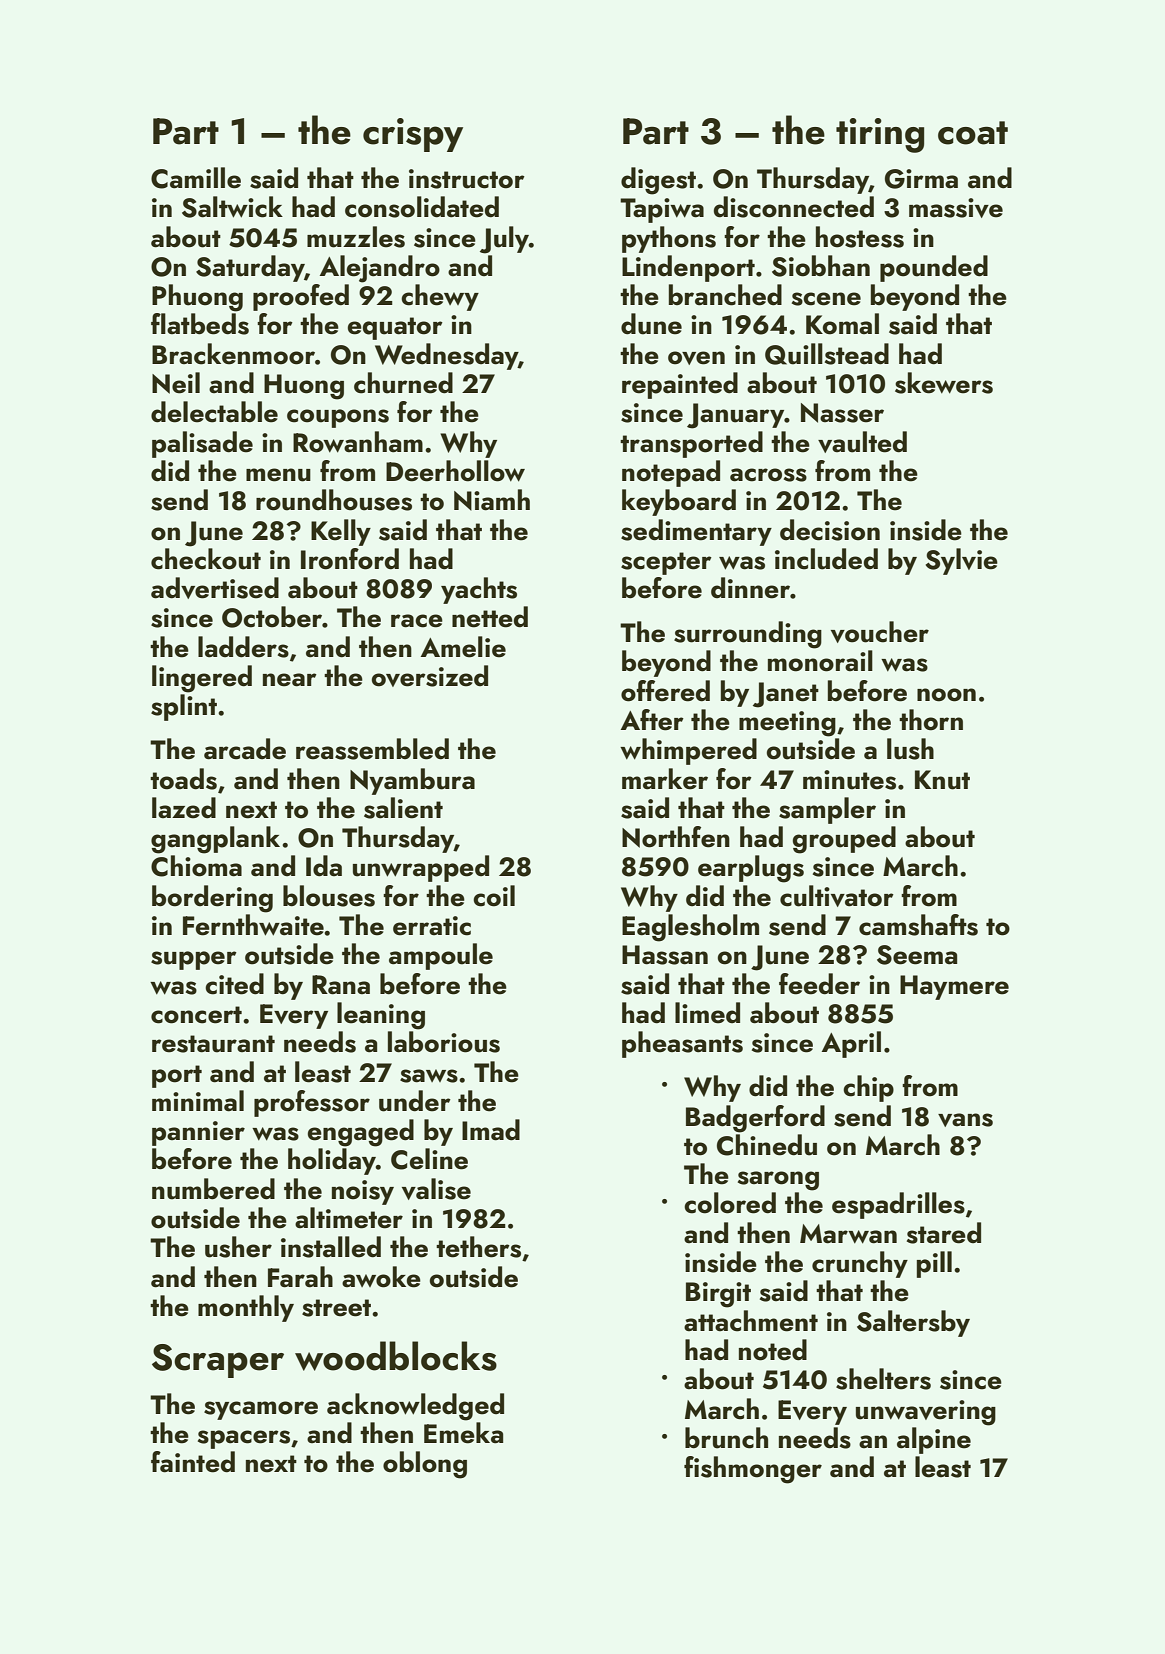 The height and width of the page is (1654, 1165). Describe the element at coordinates (176, 383) in the page. I see `Neil` at that location.
